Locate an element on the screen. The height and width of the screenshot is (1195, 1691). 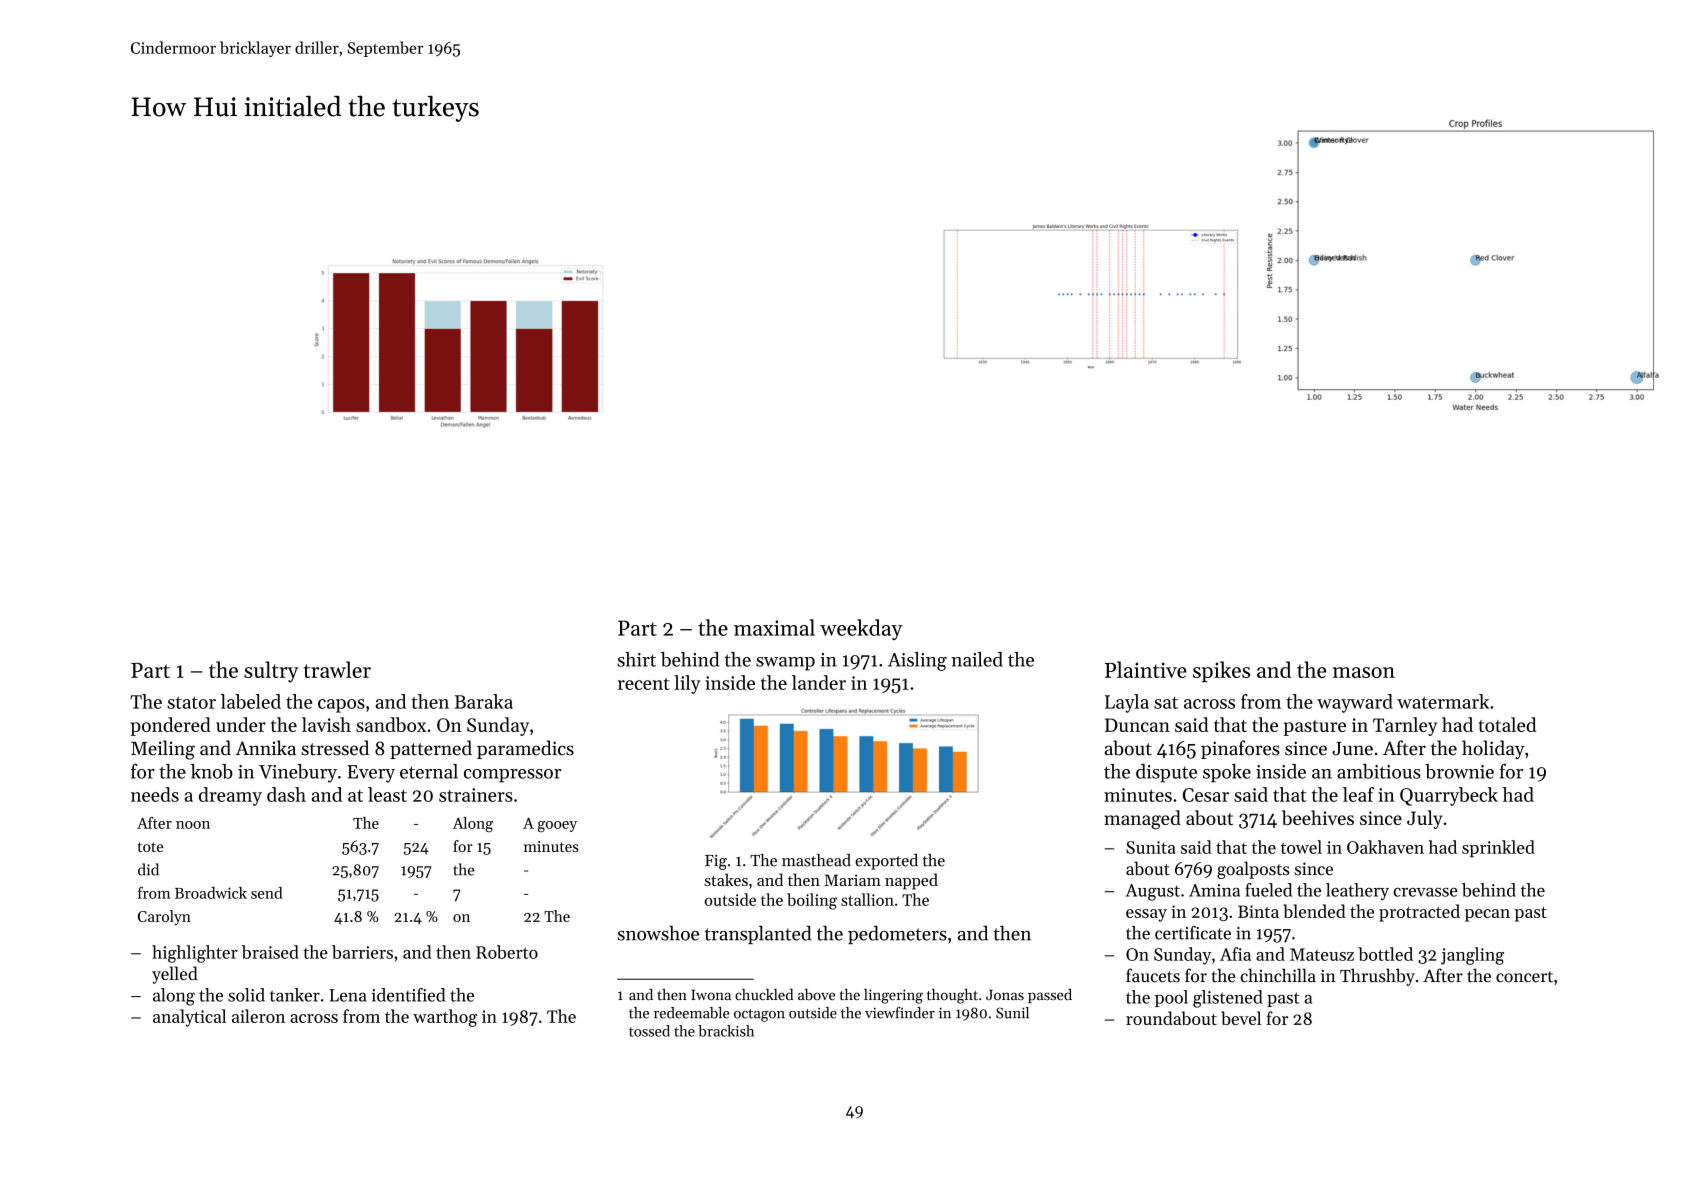
mason is located at coordinates (1364, 672).
